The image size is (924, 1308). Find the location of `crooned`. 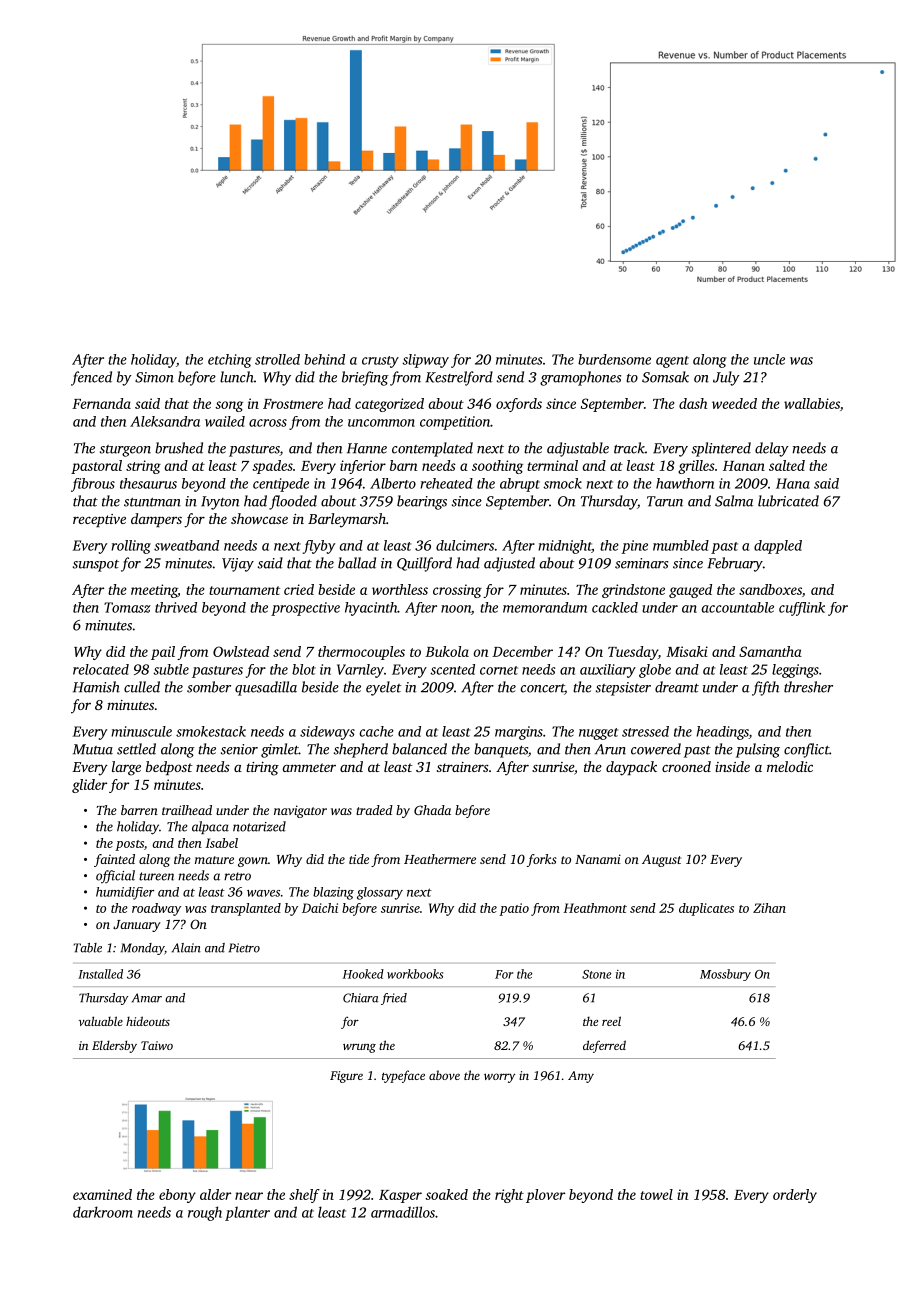

crooned is located at coordinates (686, 766).
